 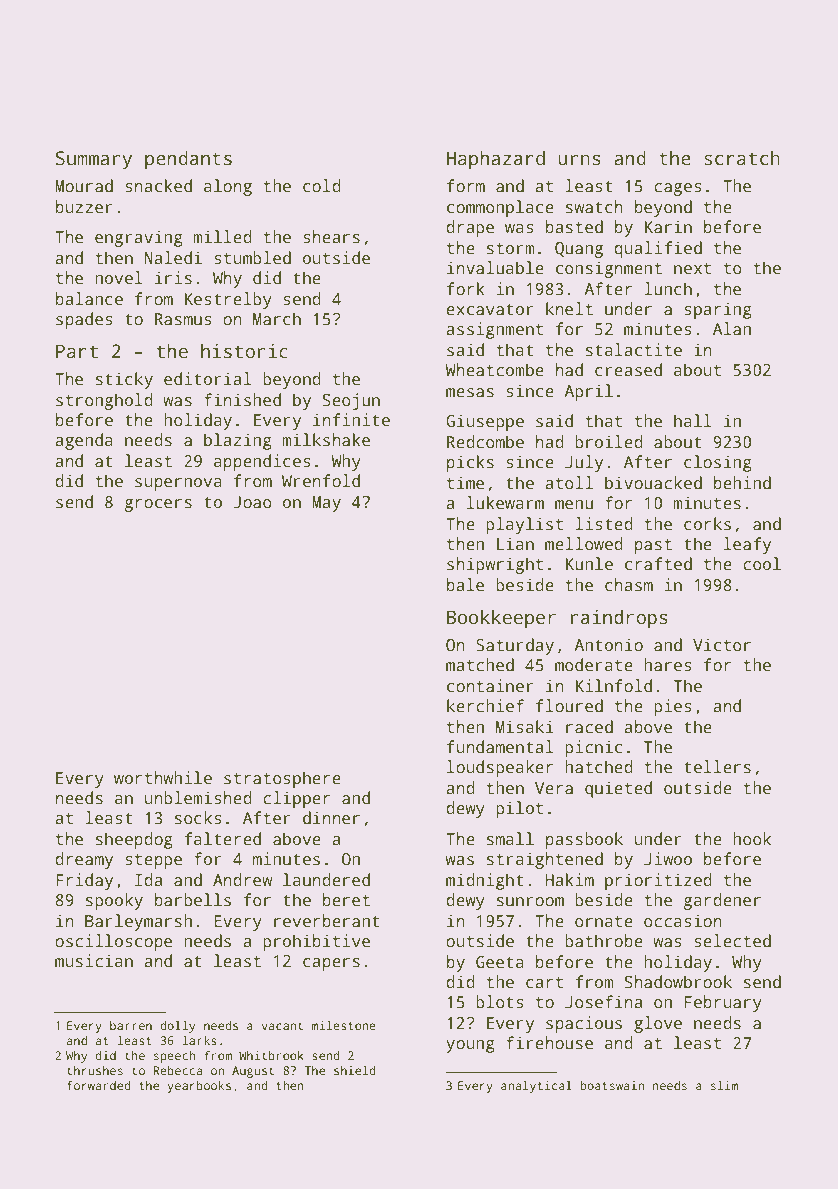 I want to click on cold, so click(x=322, y=186).
